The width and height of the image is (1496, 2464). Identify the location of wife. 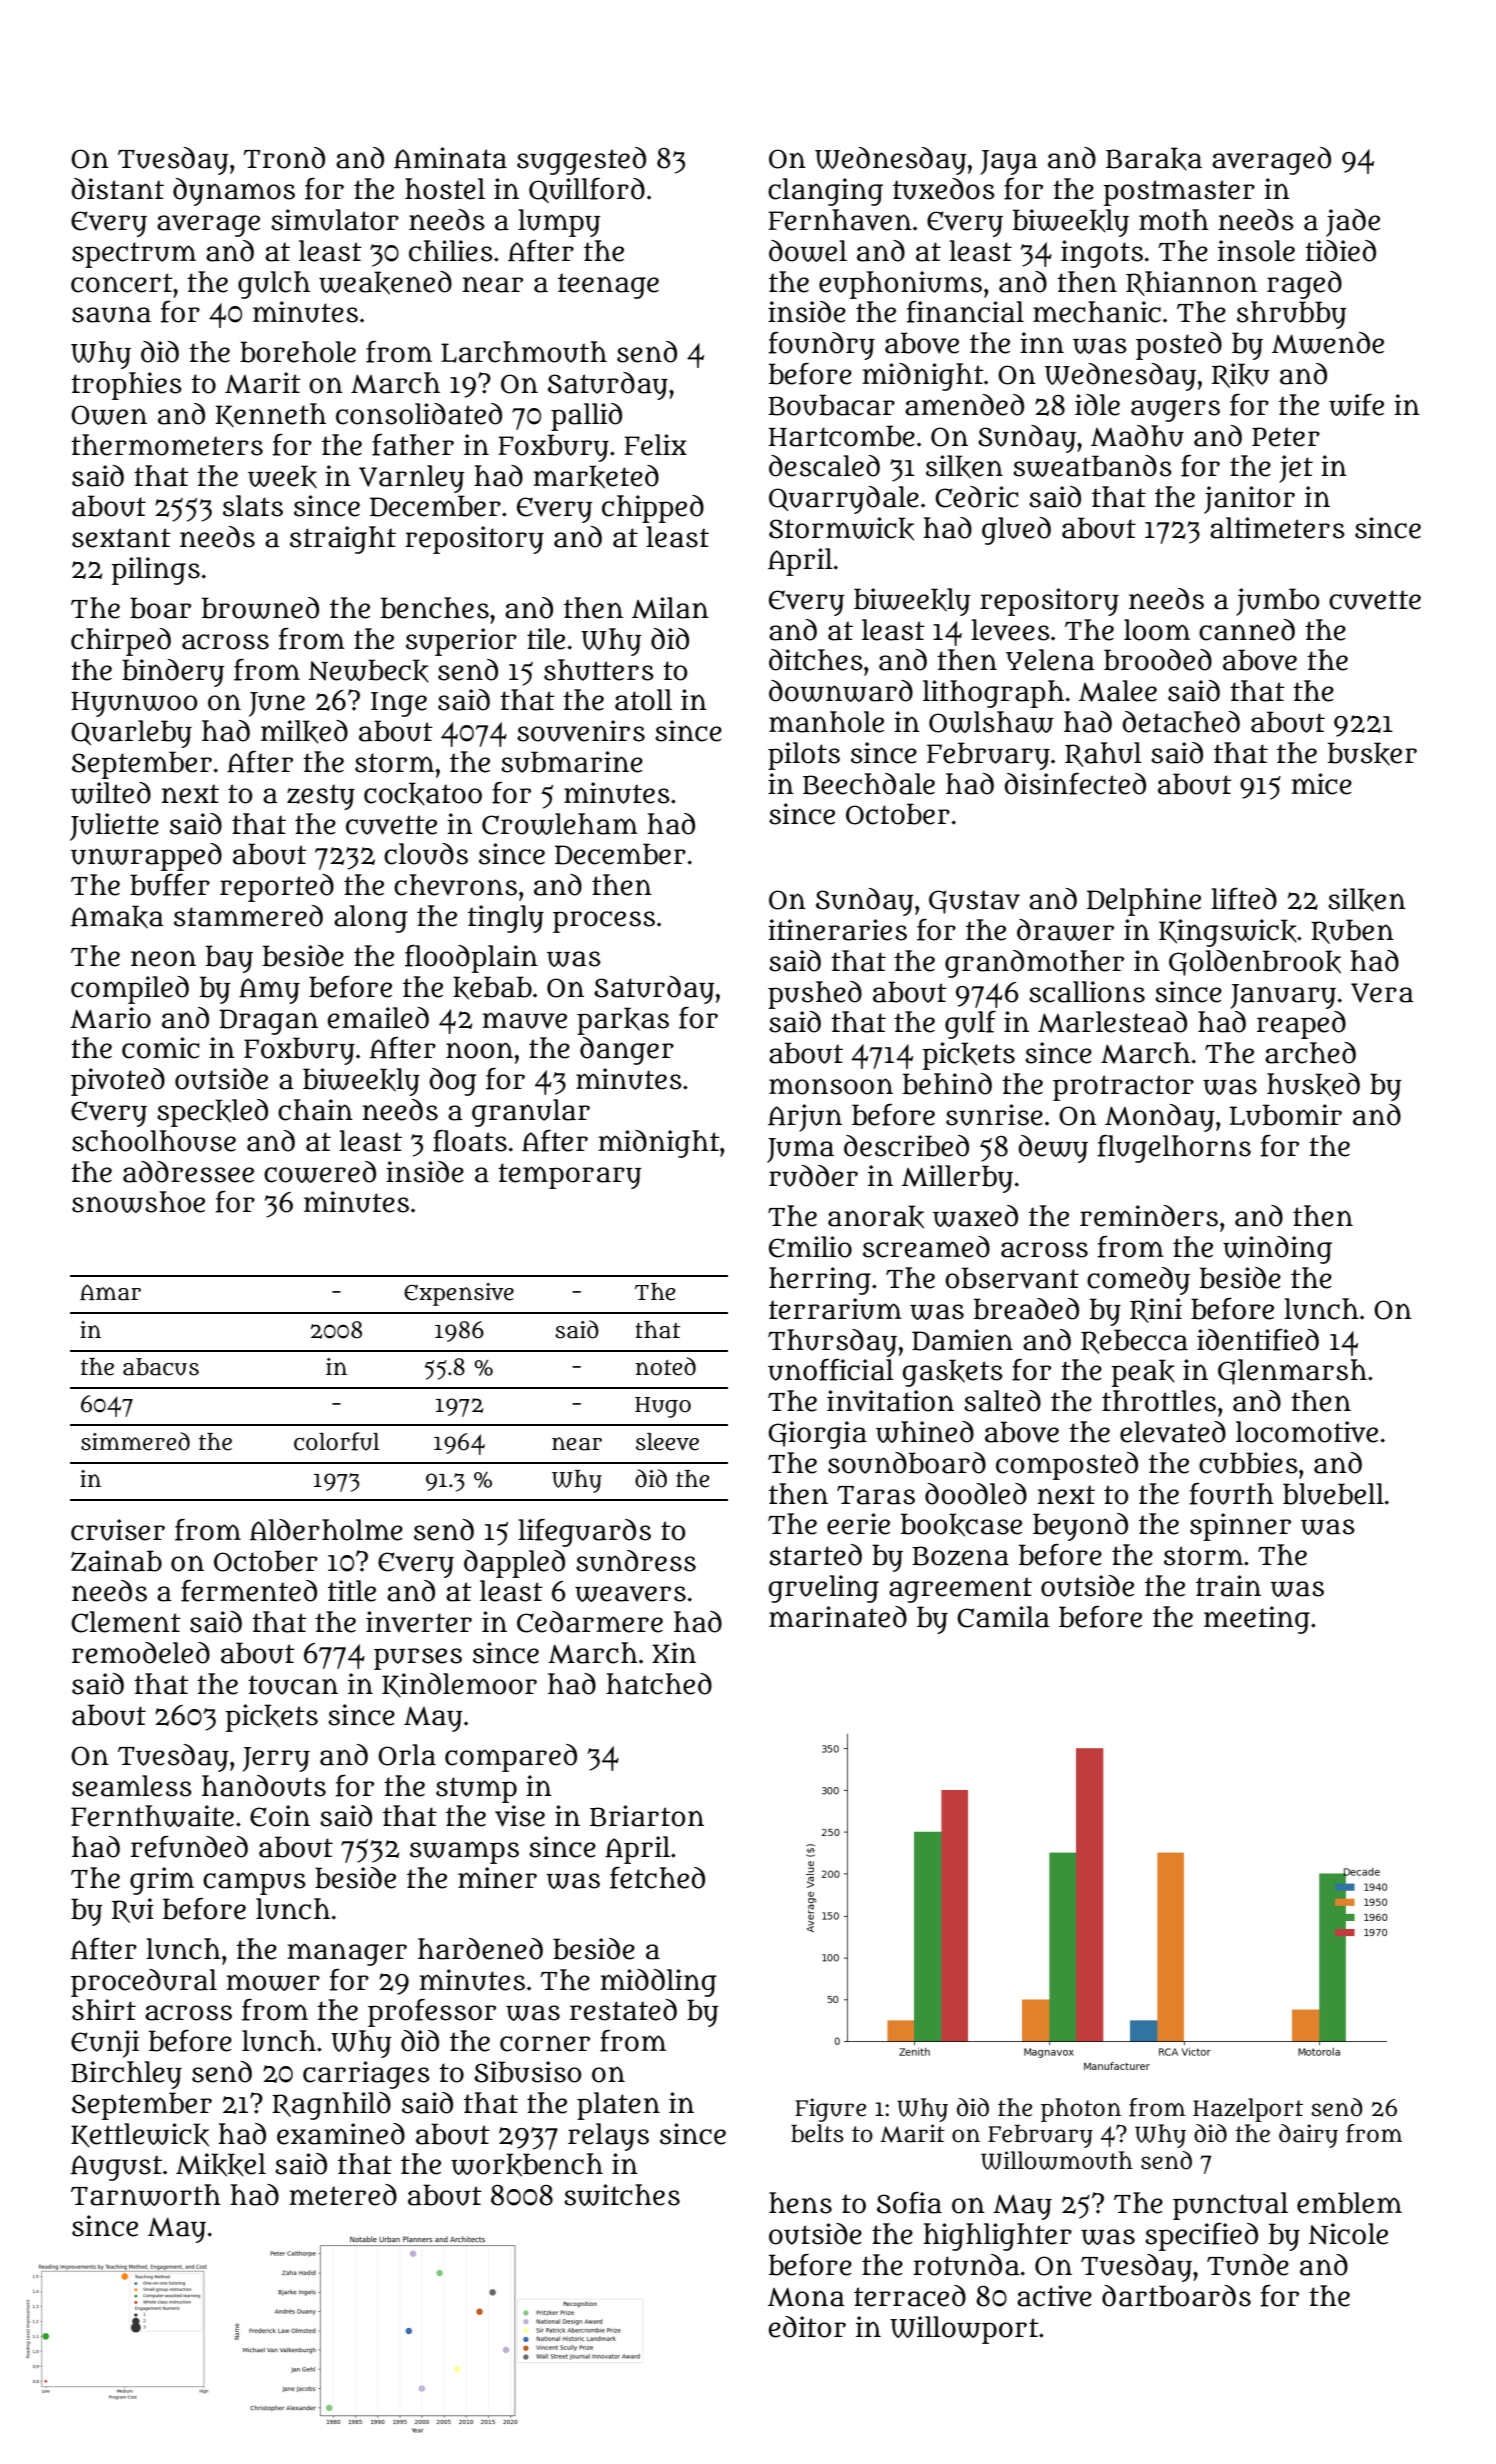
(1356, 405).
